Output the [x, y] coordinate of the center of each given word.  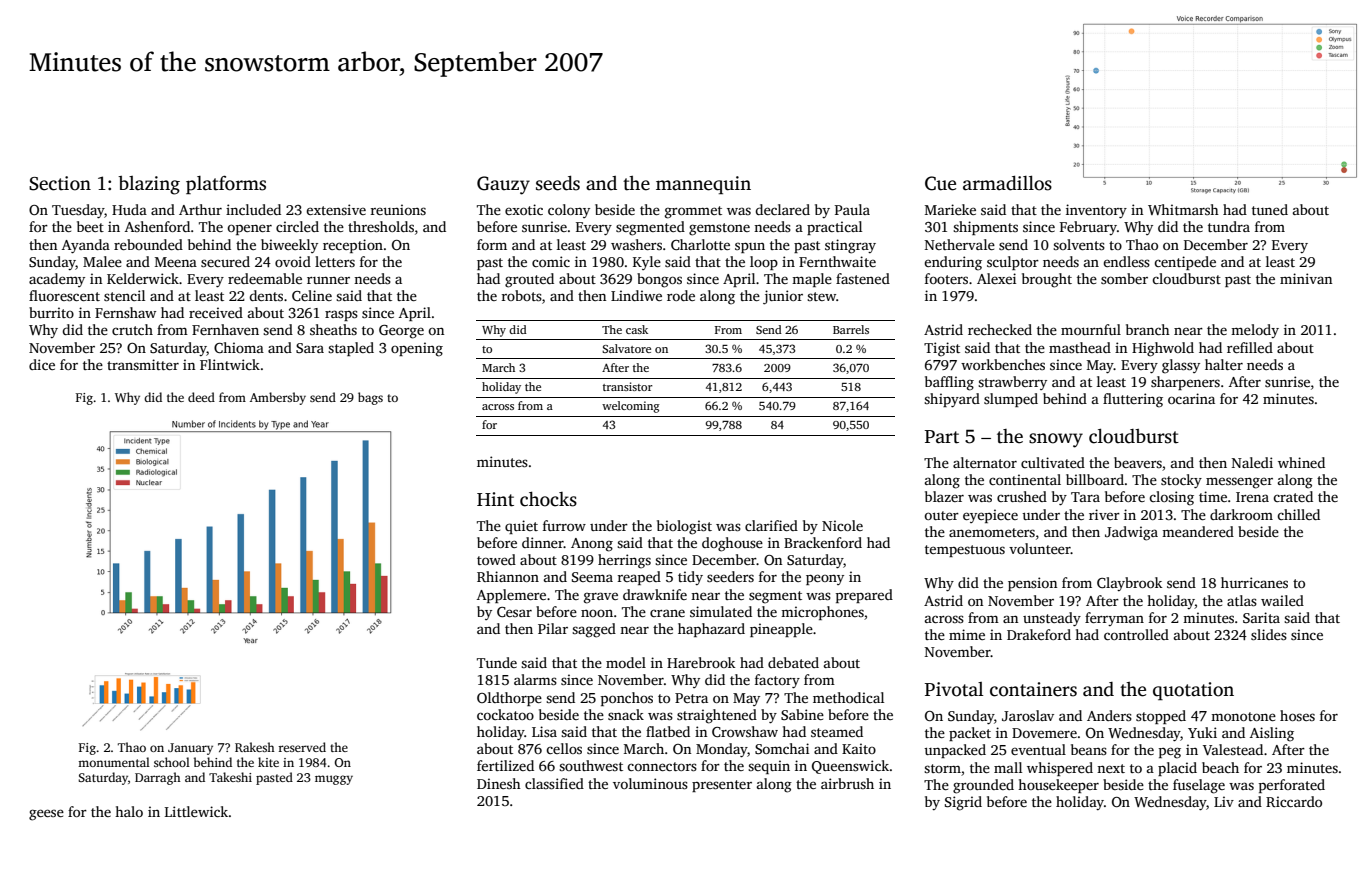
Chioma [239, 347]
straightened [717, 716]
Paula [852, 209]
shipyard [952, 400]
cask [637, 329]
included [253, 209]
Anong [592, 545]
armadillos [1007, 183]
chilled [1298, 514]
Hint [495, 499]
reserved [302, 747]
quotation [1193, 691]
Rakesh [255, 747]
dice [42, 364]
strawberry [1012, 383]
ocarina [1191, 398]
